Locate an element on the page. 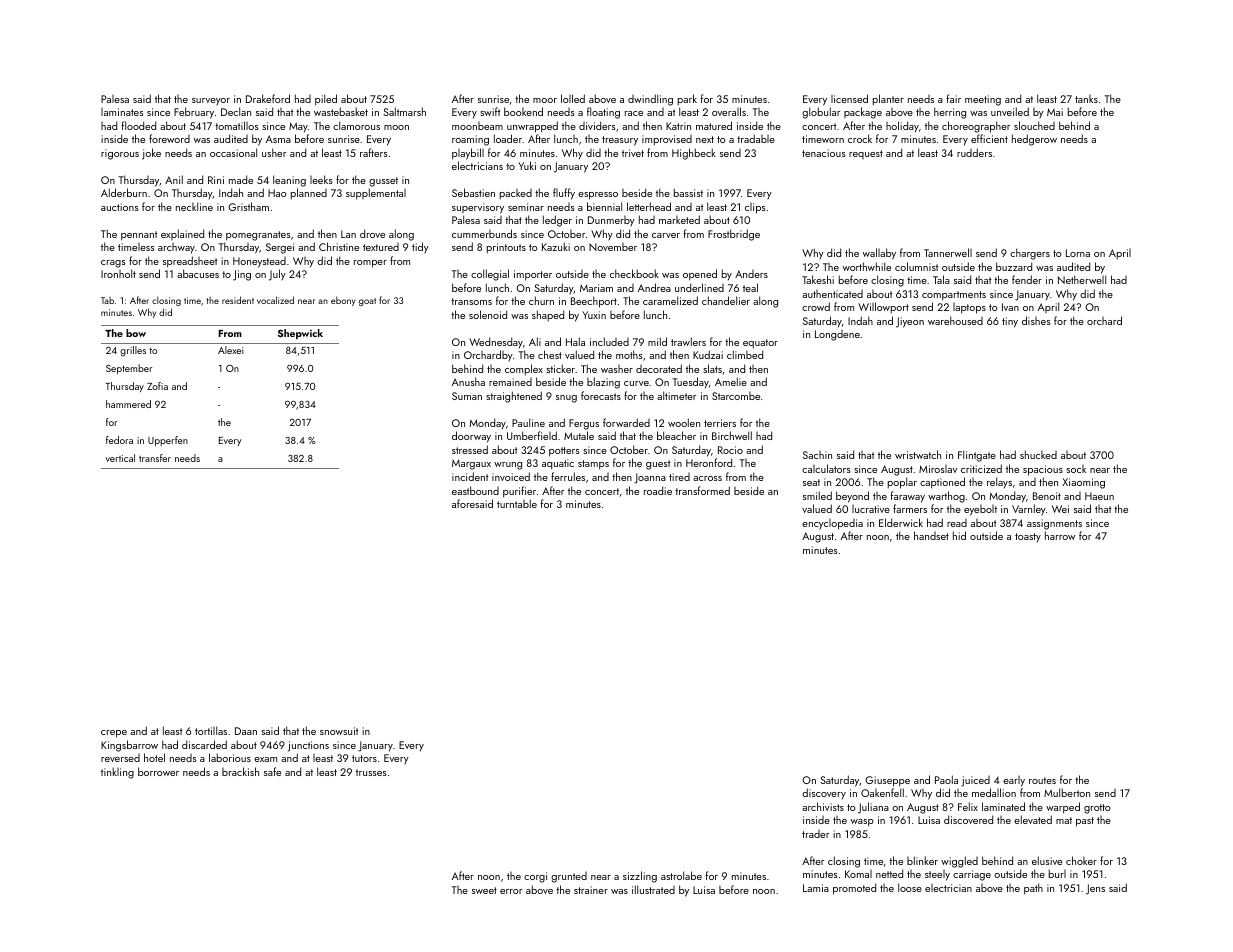 The image size is (1233, 952). warehoused is located at coordinates (955, 320).
